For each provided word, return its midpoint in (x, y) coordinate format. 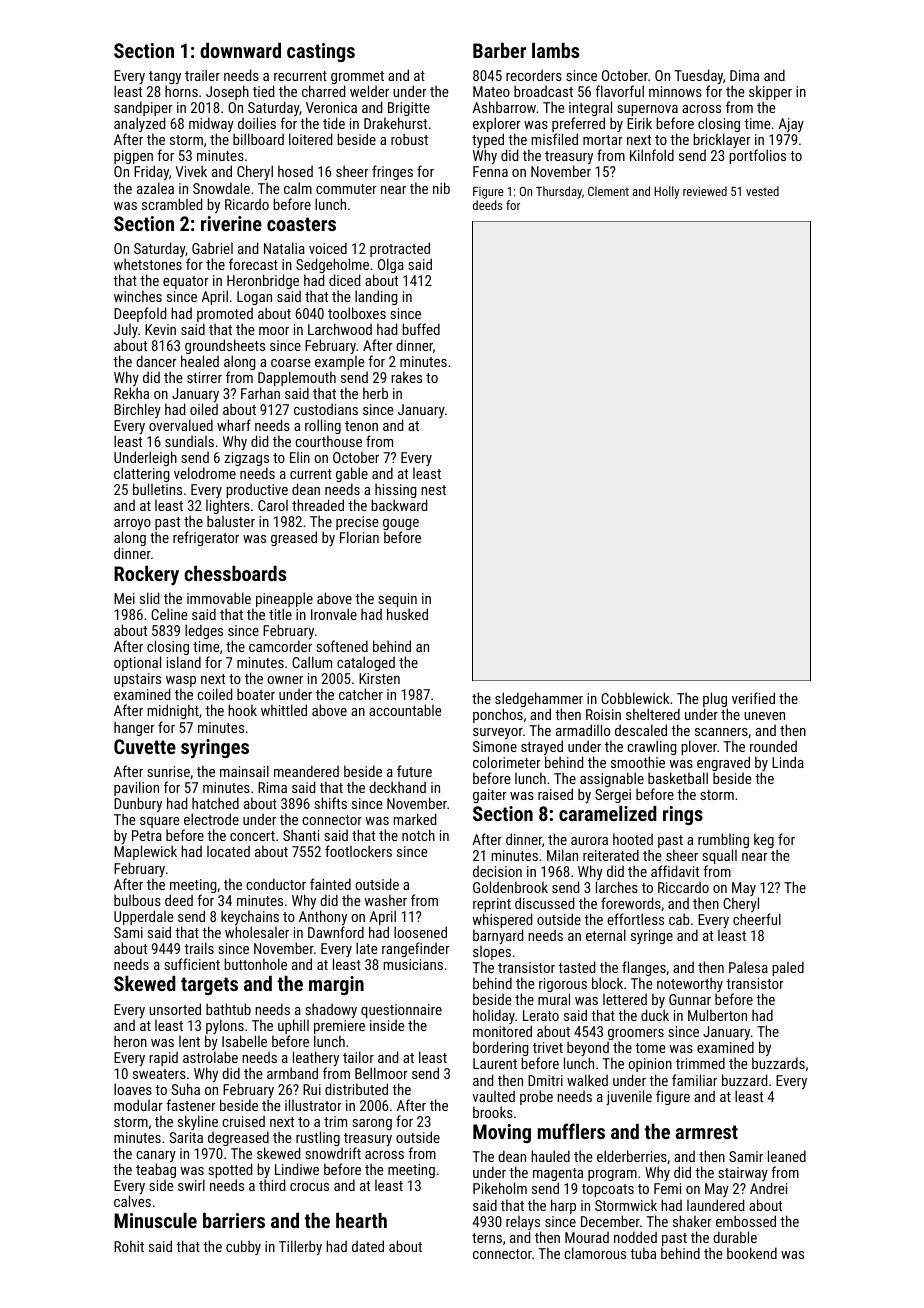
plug (715, 699)
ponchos (498, 715)
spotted (230, 1171)
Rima (272, 787)
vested (762, 191)
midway (212, 125)
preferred (578, 126)
